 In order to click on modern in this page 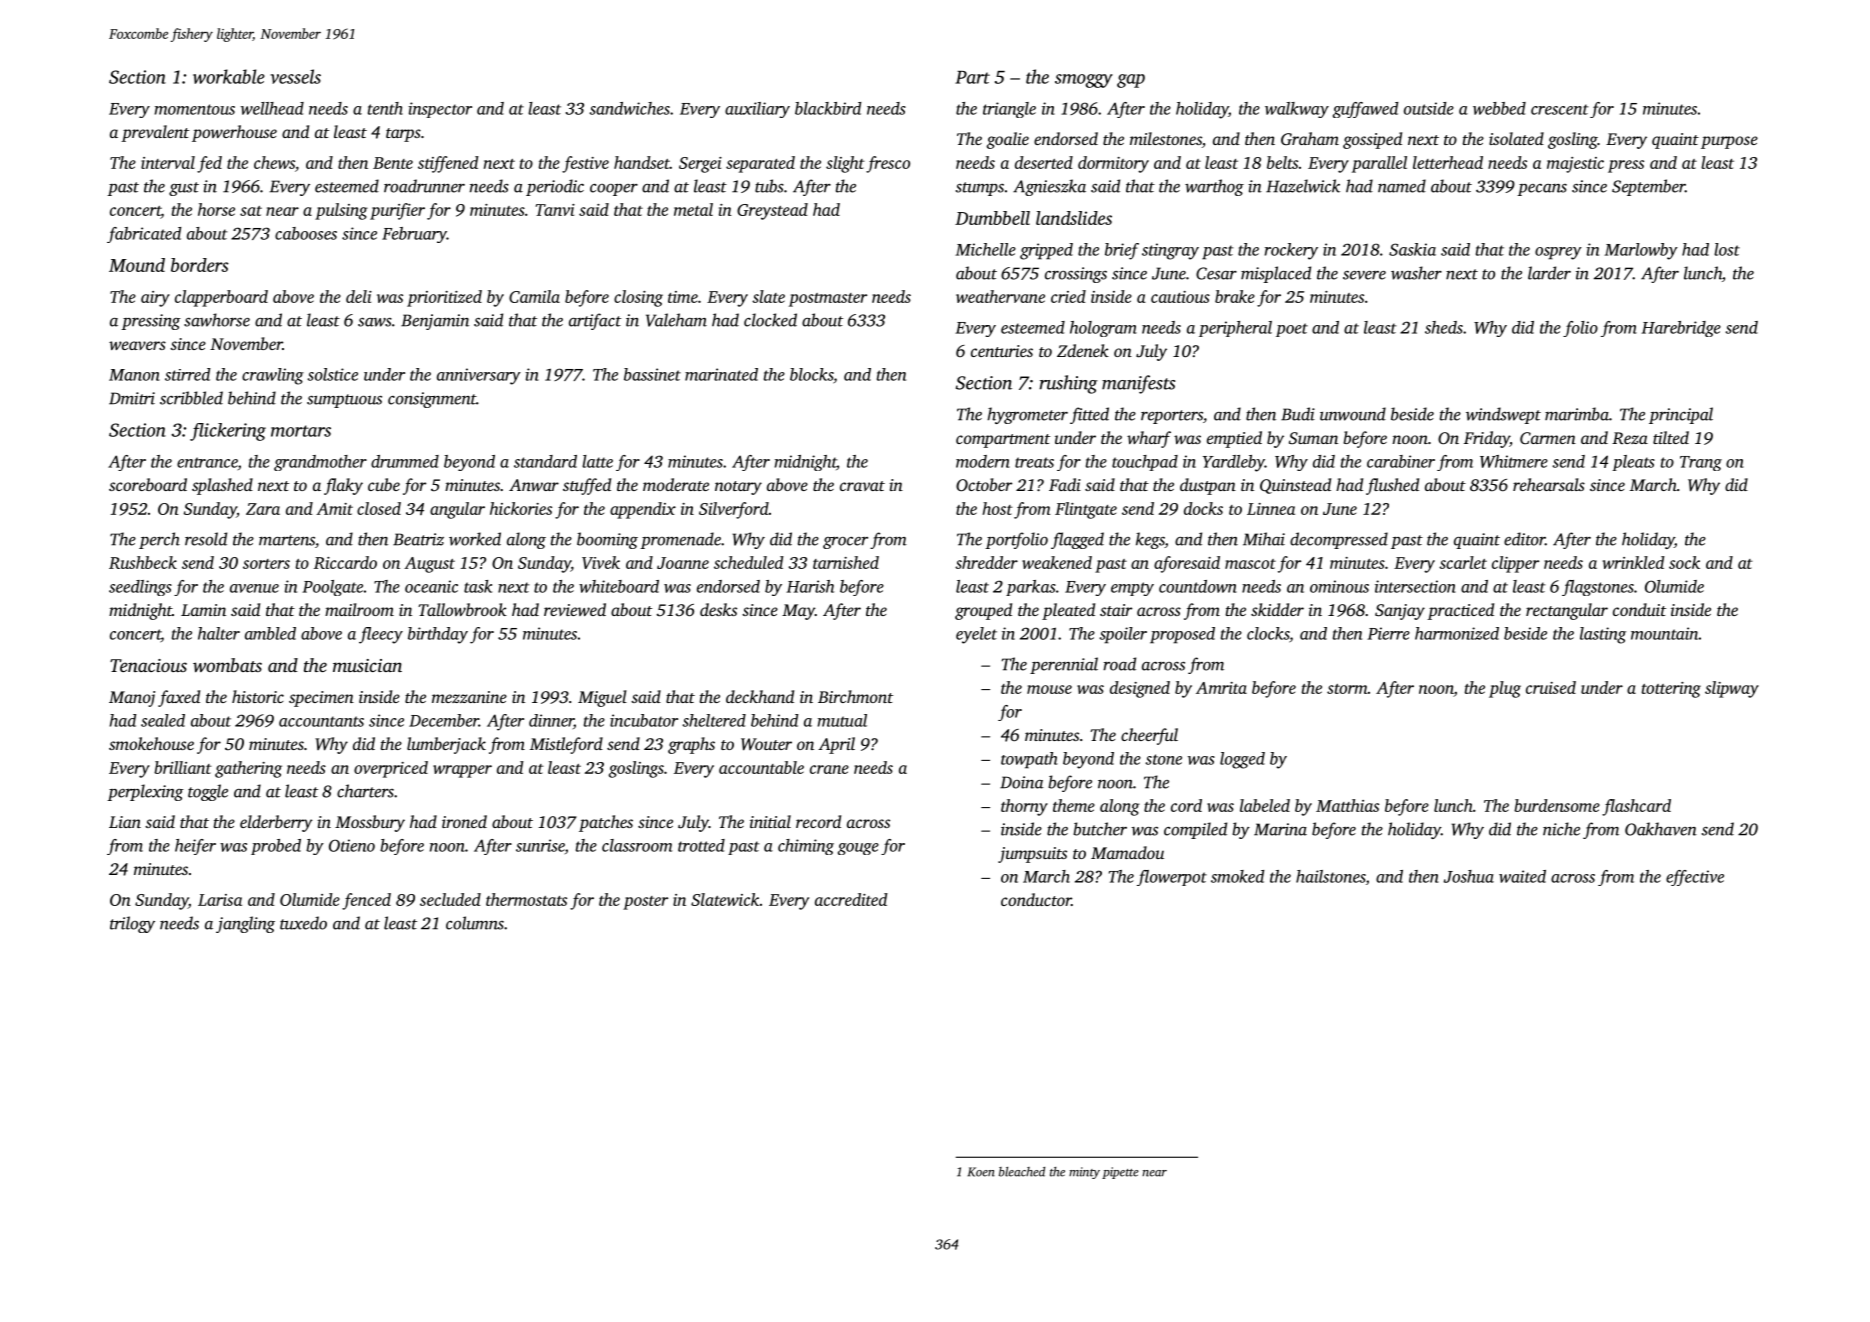, I will do `click(983, 461)`.
